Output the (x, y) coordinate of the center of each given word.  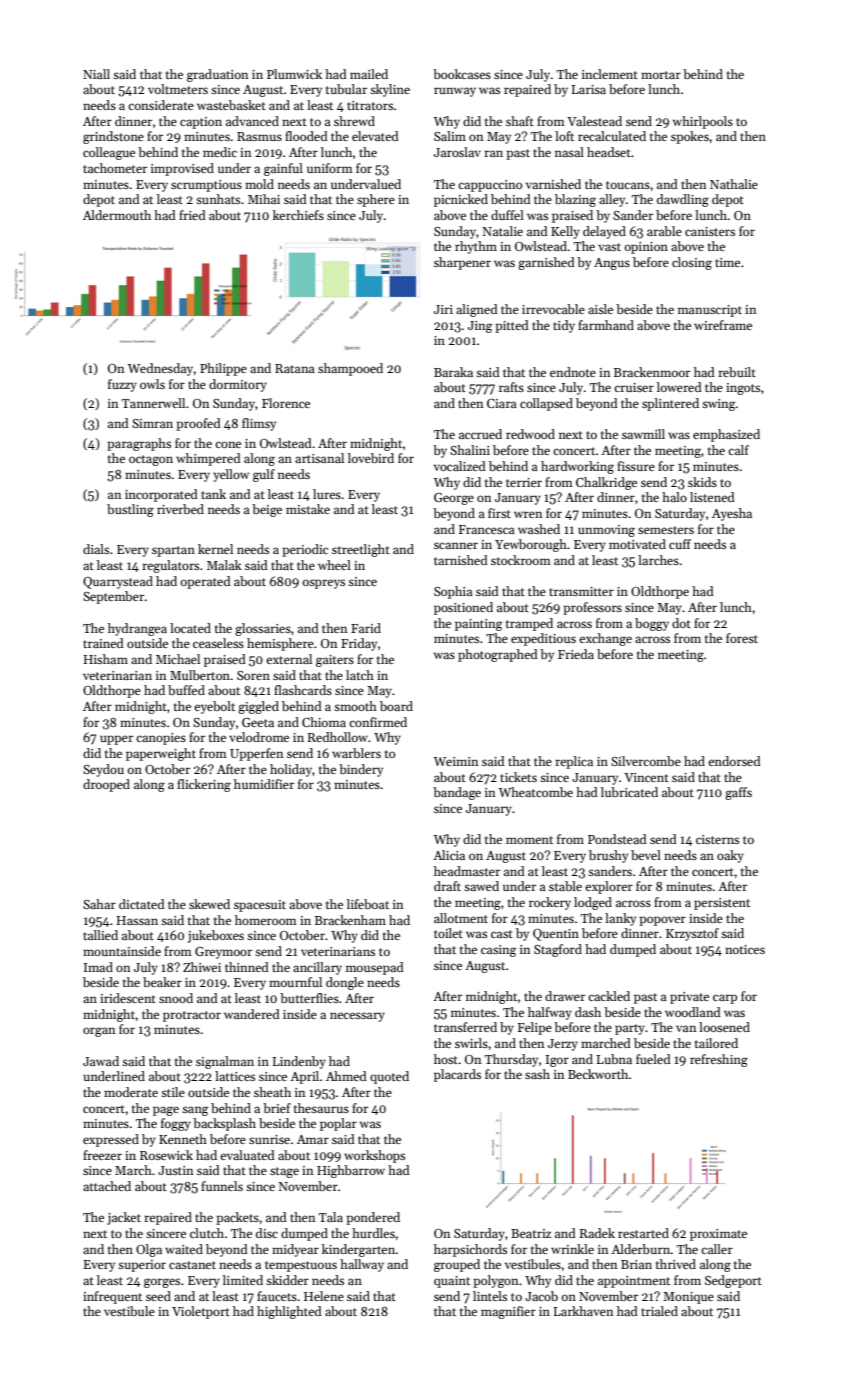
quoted (389, 1077)
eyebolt (214, 707)
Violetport (201, 1312)
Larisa (589, 89)
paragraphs (139, 444)
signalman (225, 1062)
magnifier (508, 1312)
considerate (161, 105)
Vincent (646, 777)
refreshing (719, 1060)
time (727, 262)
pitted (512, 326)
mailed (369, 74)
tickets (518, 777)
